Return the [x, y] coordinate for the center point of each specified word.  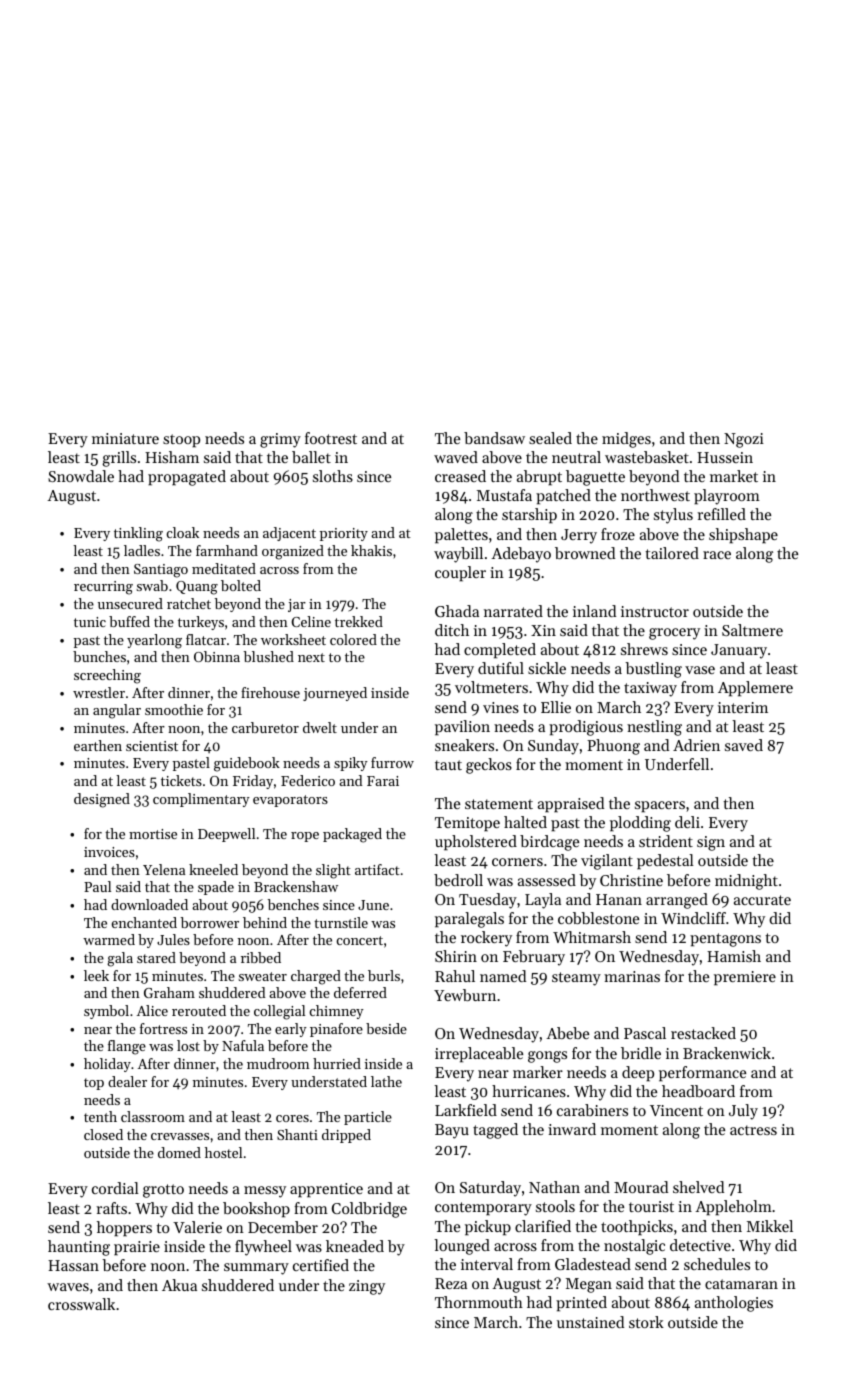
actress [753, 1130]
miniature [125, 438]
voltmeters [491, 687]
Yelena [164, 869]
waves [68, 1287]
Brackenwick [727, 1053]
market [734, 476]
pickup [488, 1228]
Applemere [755, 689]
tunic [90, 622]
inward [572, 1129]
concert [360, 940]
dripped [346, 1136]
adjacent [289, 534]
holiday [107, 1065]
